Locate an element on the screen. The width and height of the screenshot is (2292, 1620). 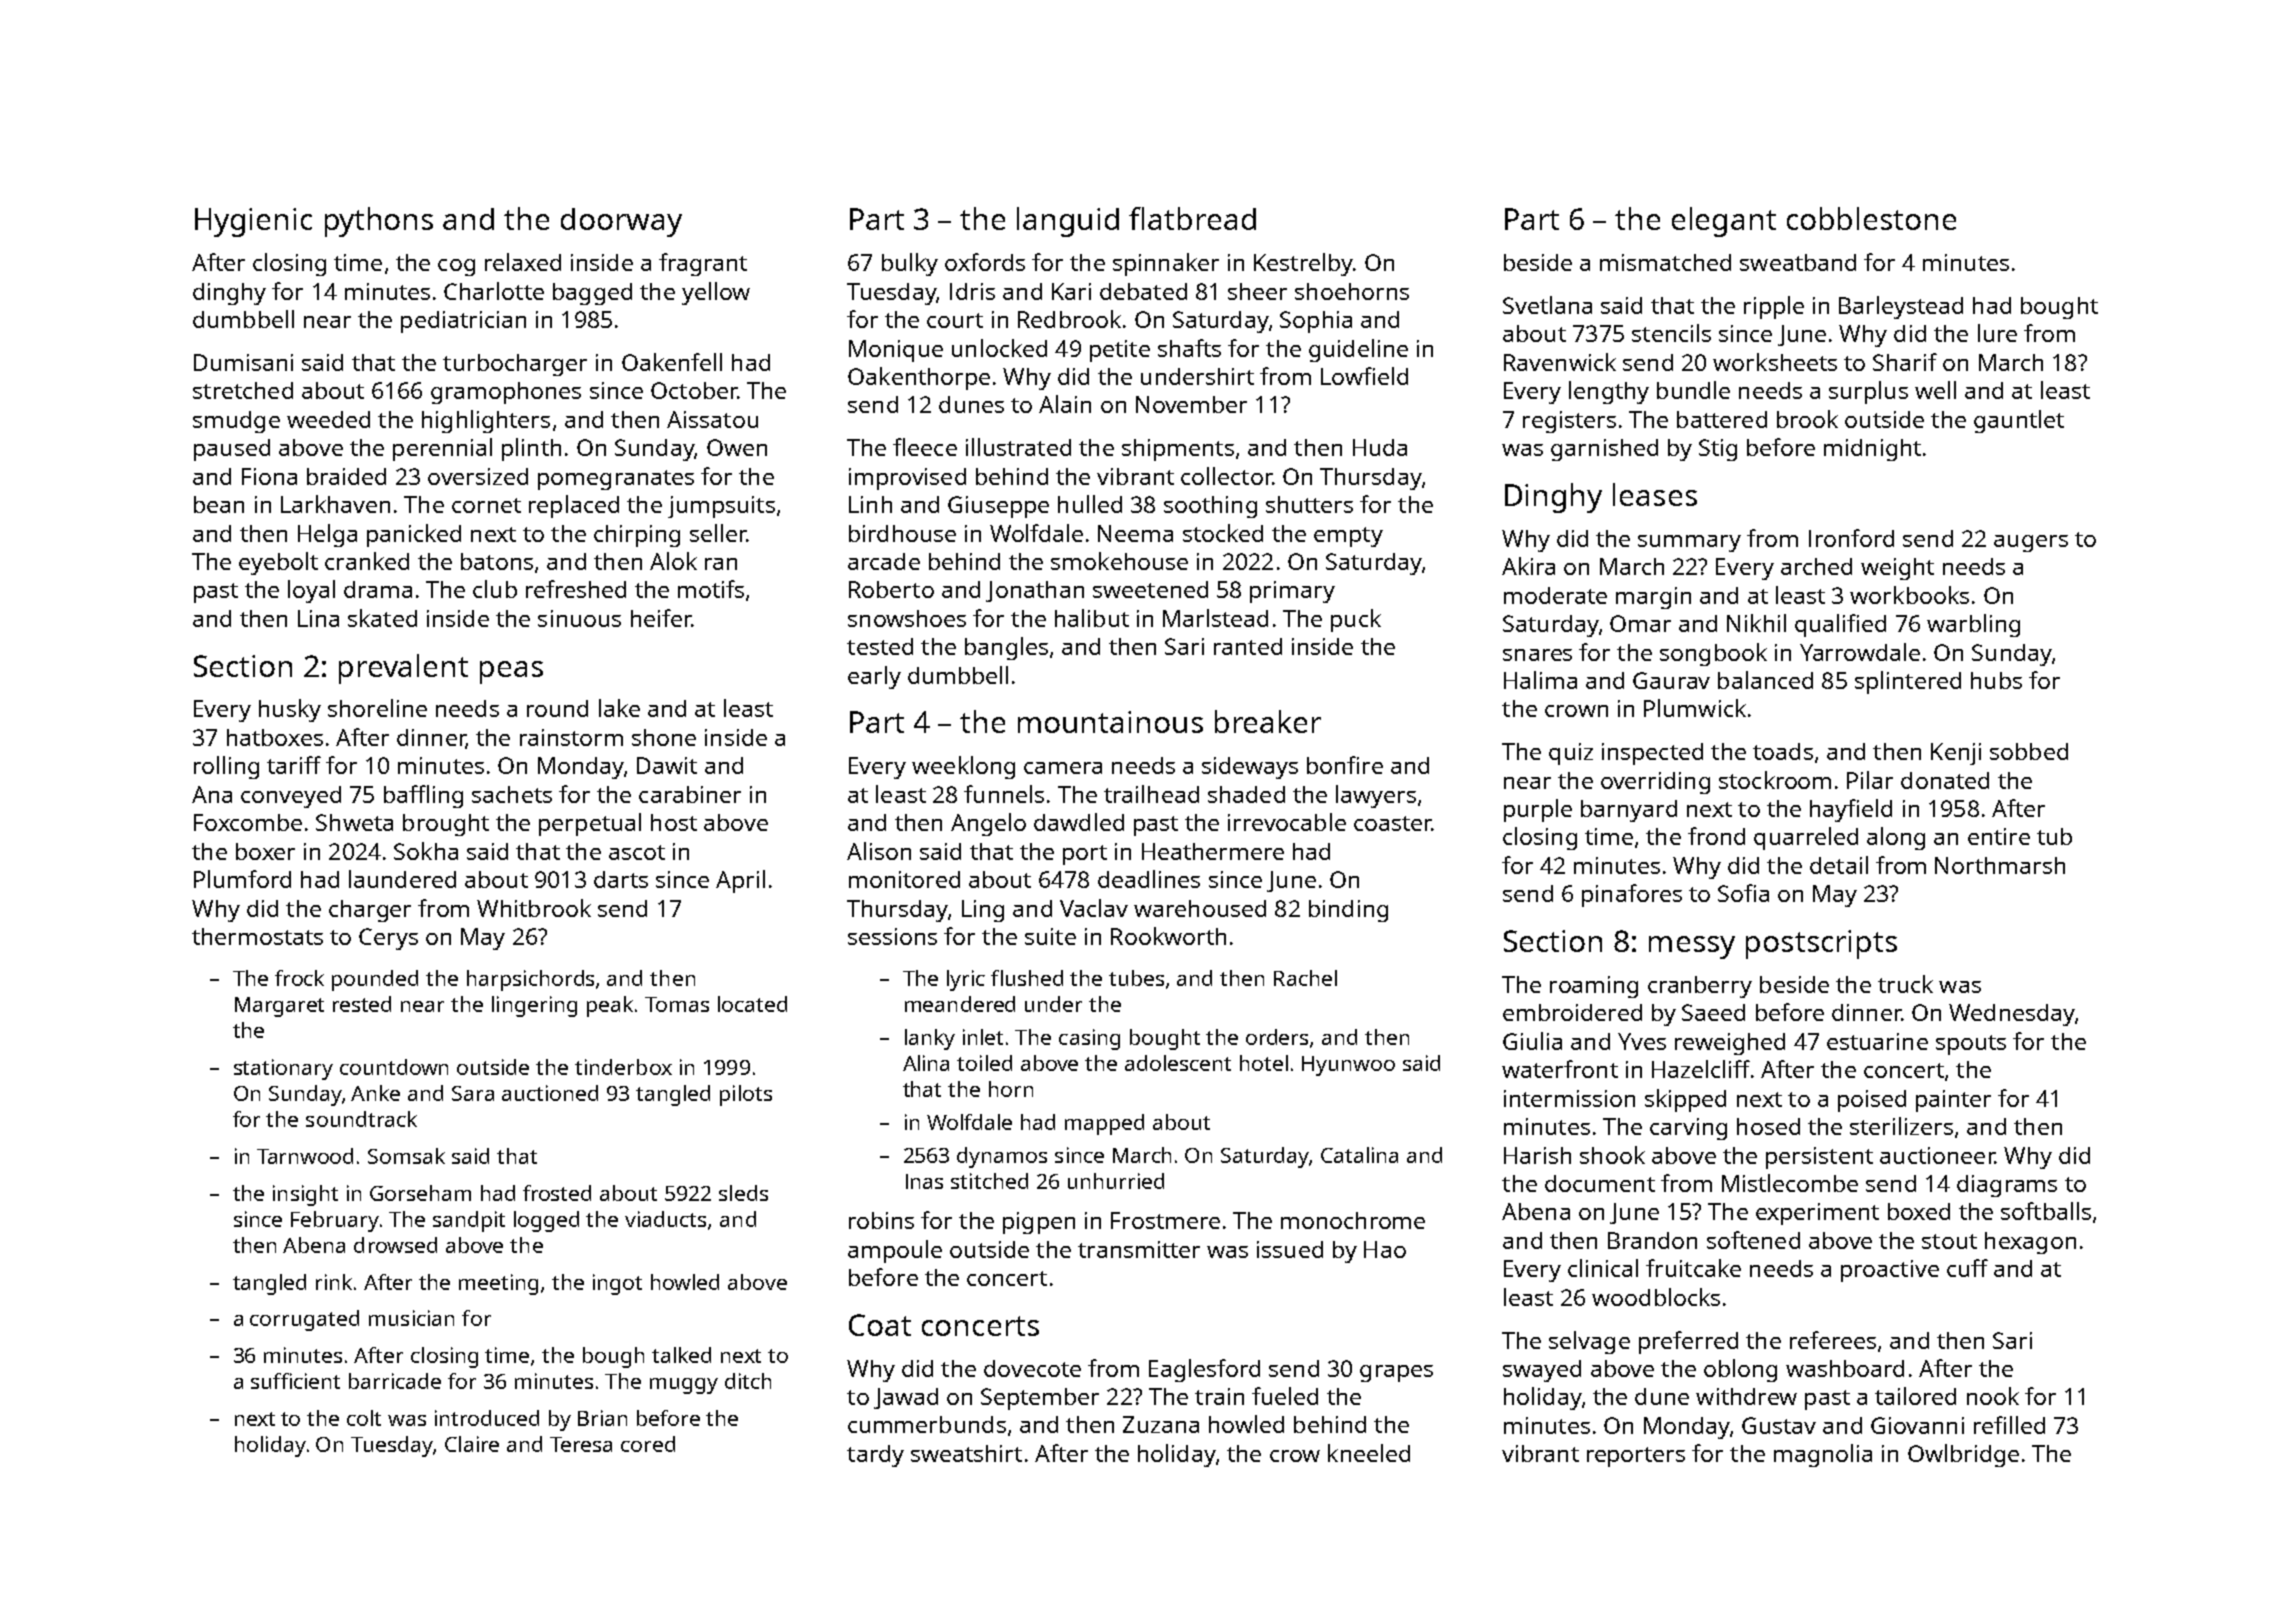
binding is located at coordinates (1348, 911).
